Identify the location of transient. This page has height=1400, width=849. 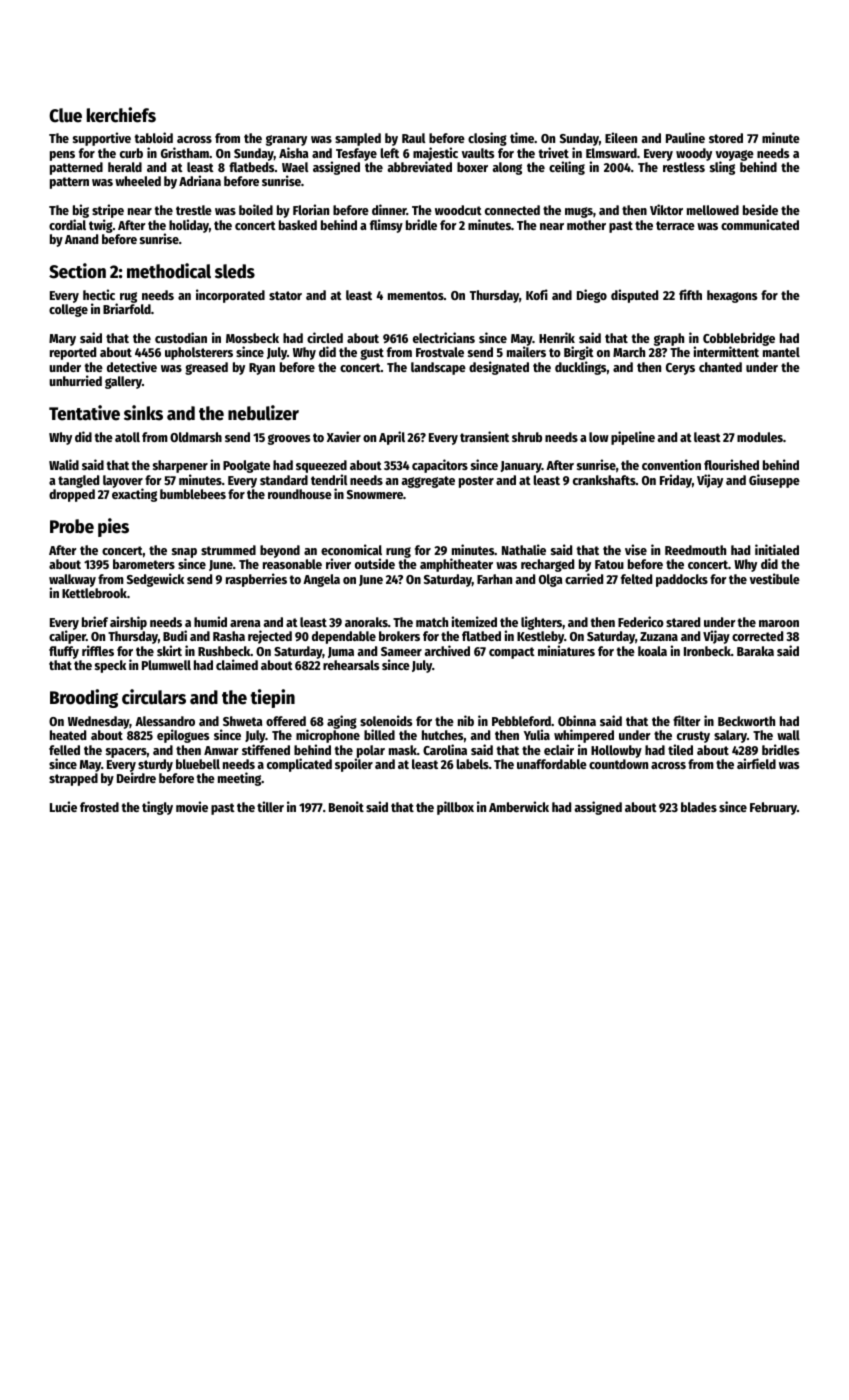
(484, 436).
